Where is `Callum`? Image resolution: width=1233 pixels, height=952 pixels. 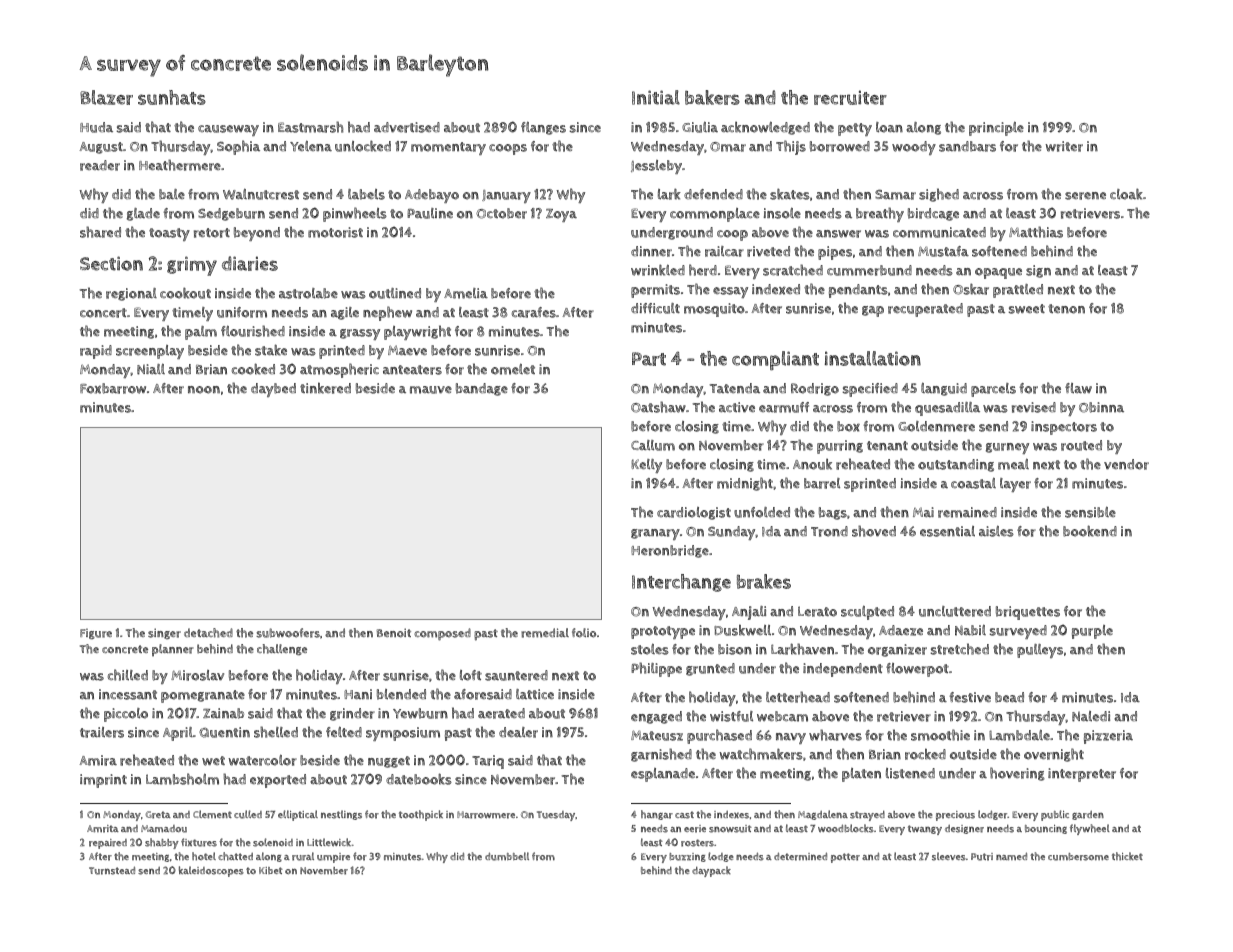 Callum is located at coordinates (653, 445).
